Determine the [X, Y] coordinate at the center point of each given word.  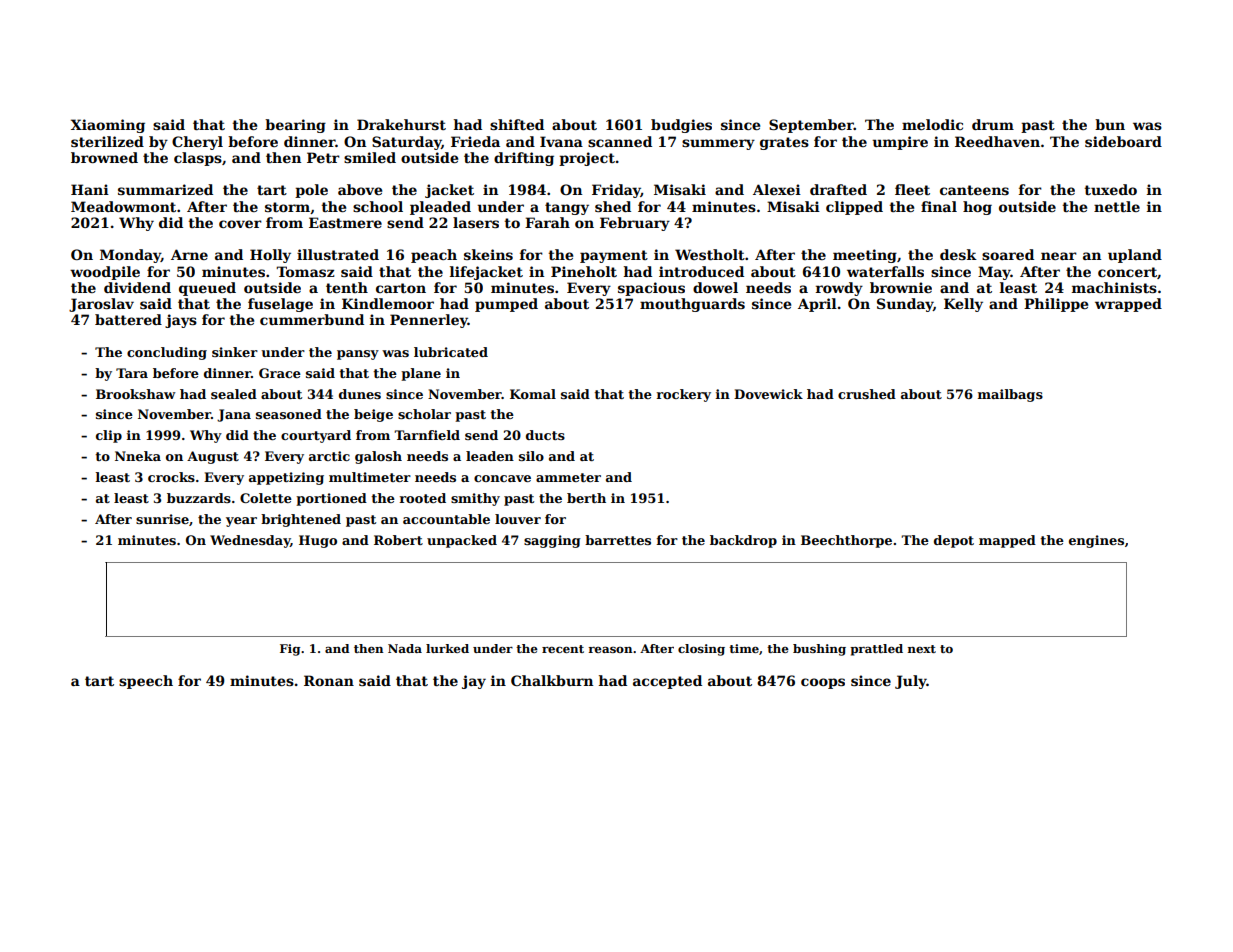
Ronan [329, 680]
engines [1096, 541]
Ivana [561, 141]
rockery [684, 395]
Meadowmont [123, 206]
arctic [329, 456]
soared [1008, 254]
